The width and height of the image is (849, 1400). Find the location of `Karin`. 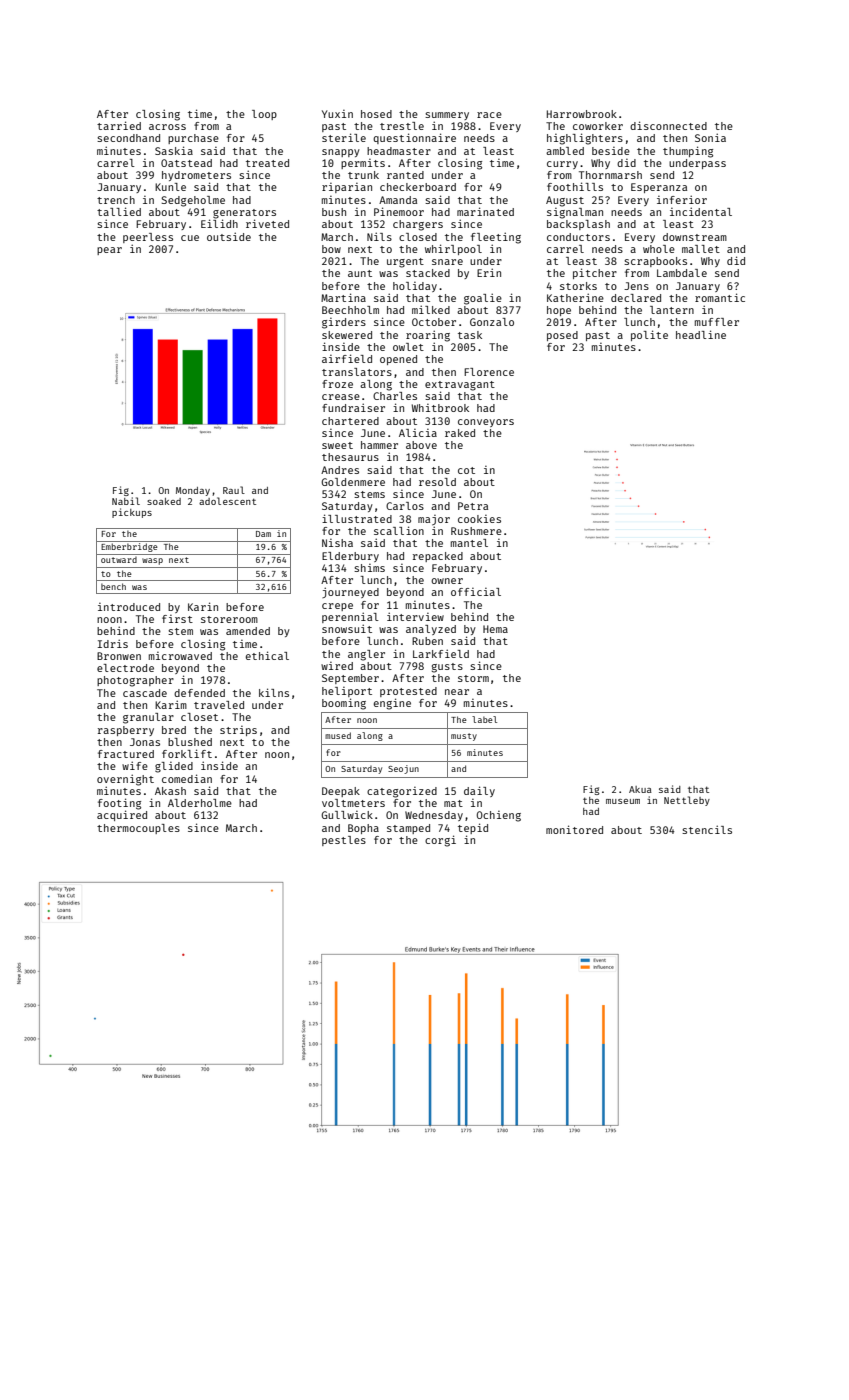

Karin is located at coordinates (203, 606).
